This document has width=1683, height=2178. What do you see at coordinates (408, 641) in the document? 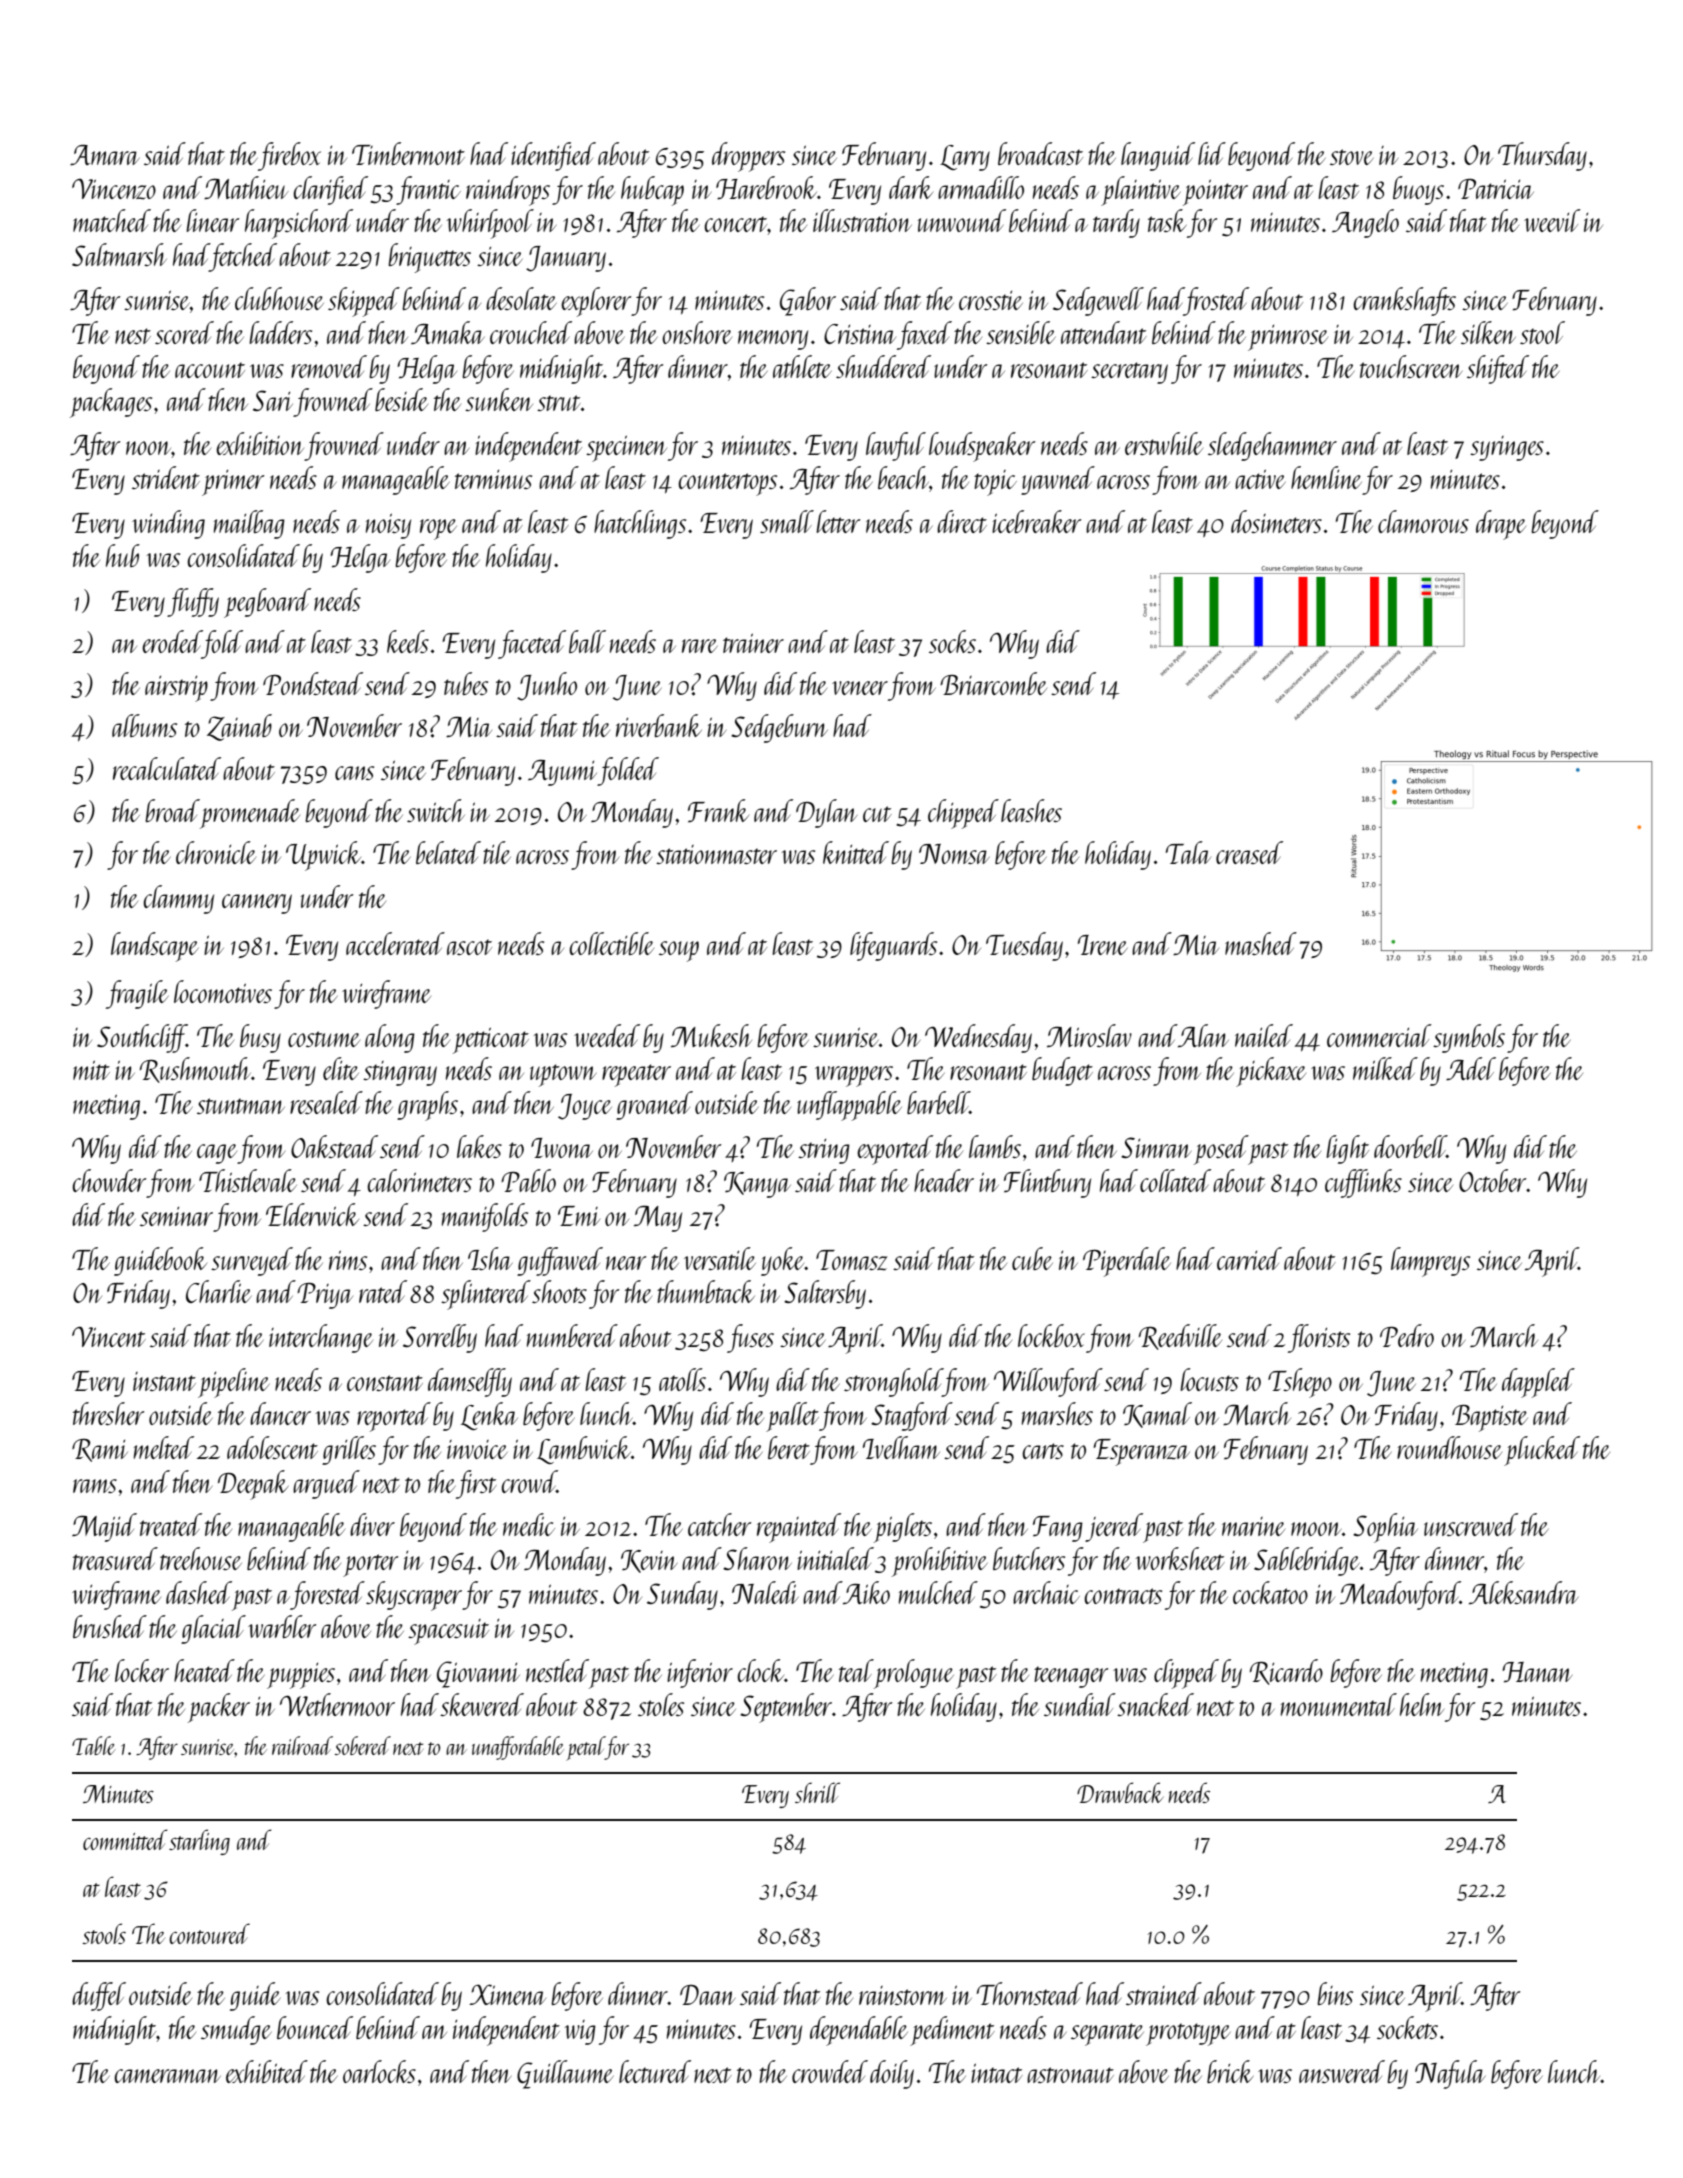
I see `keels` at bounding box center [408, 641].
